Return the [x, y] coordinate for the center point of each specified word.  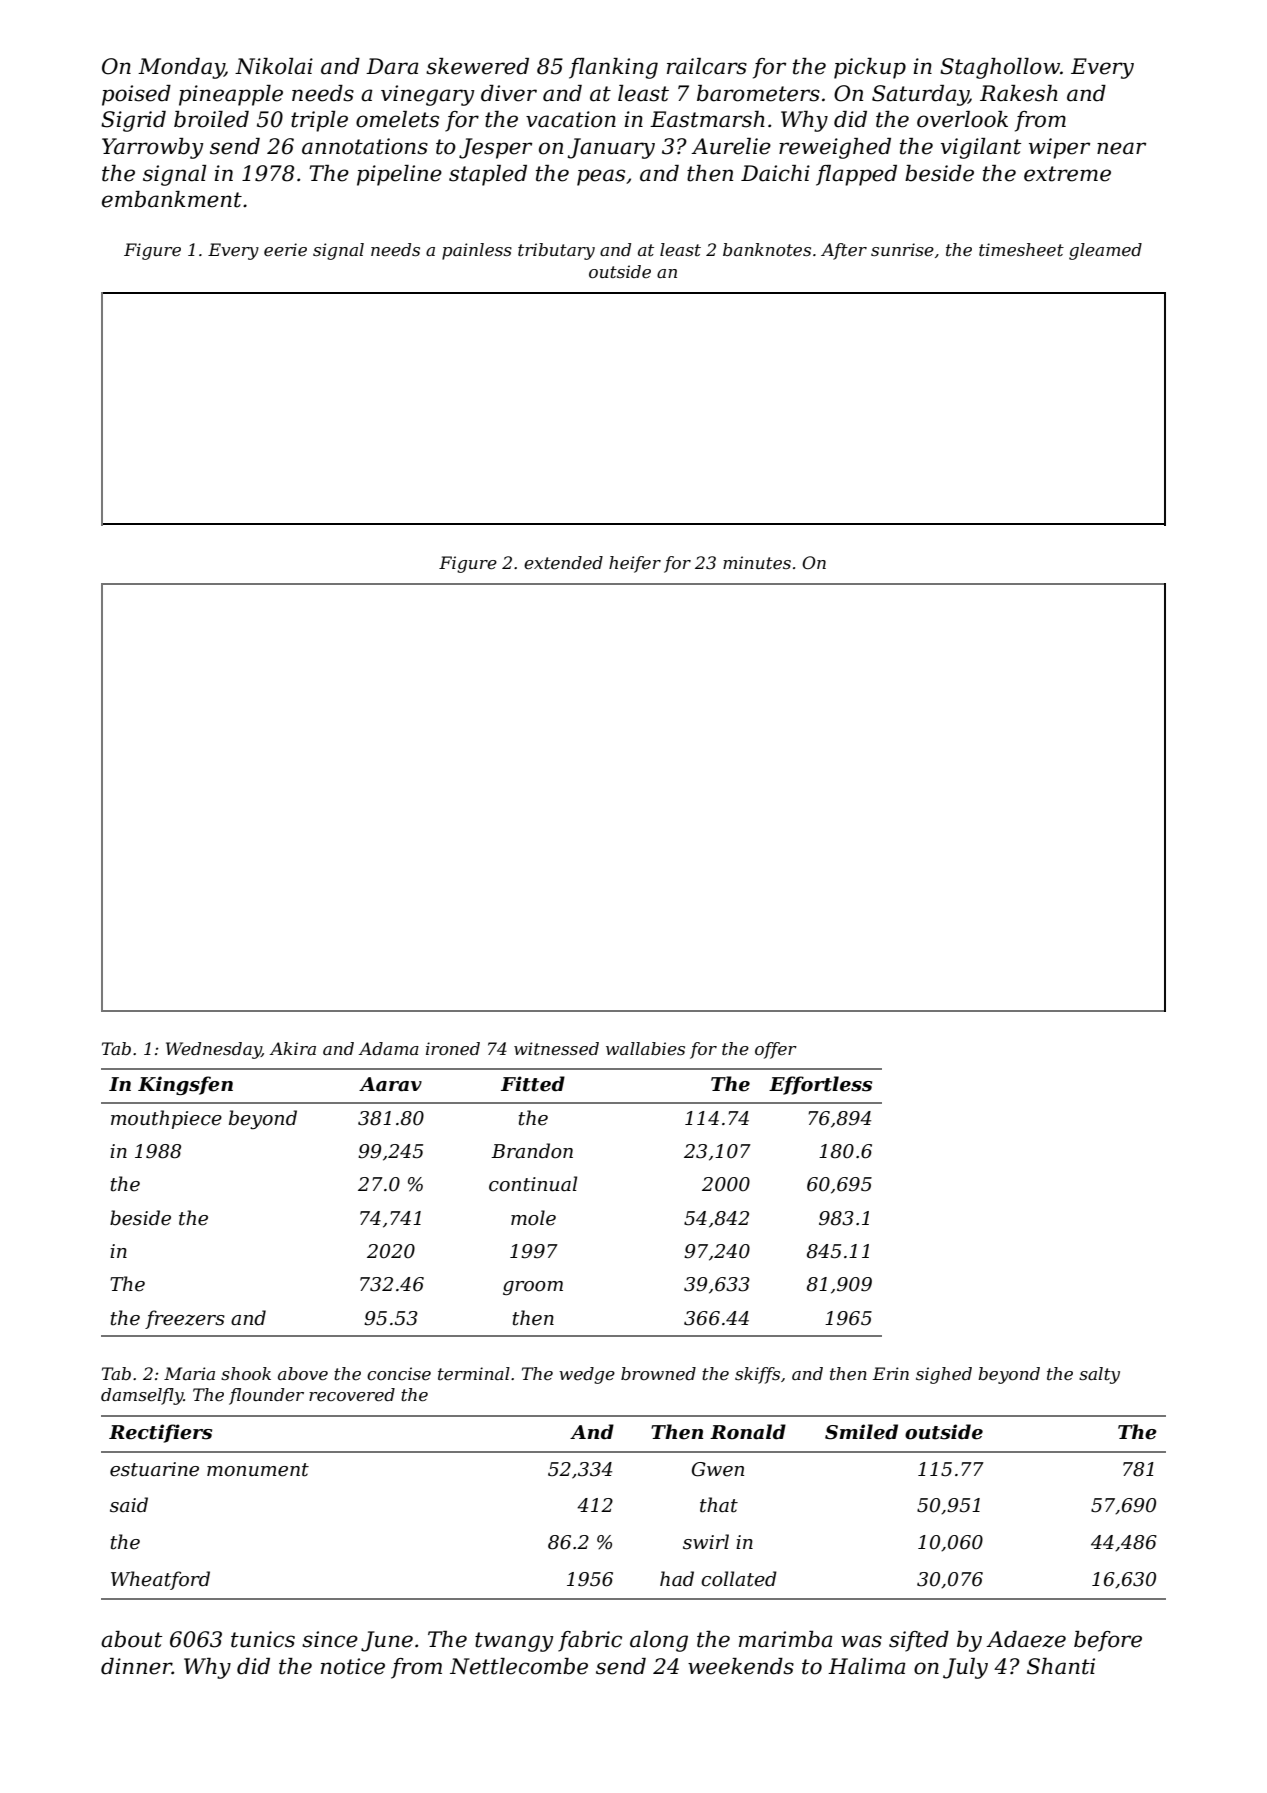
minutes [757, 562]
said [129, 1505]
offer [776, 1050]
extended [563, 562]
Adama [388, 1048]
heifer [635, 564]
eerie [285, 249]
